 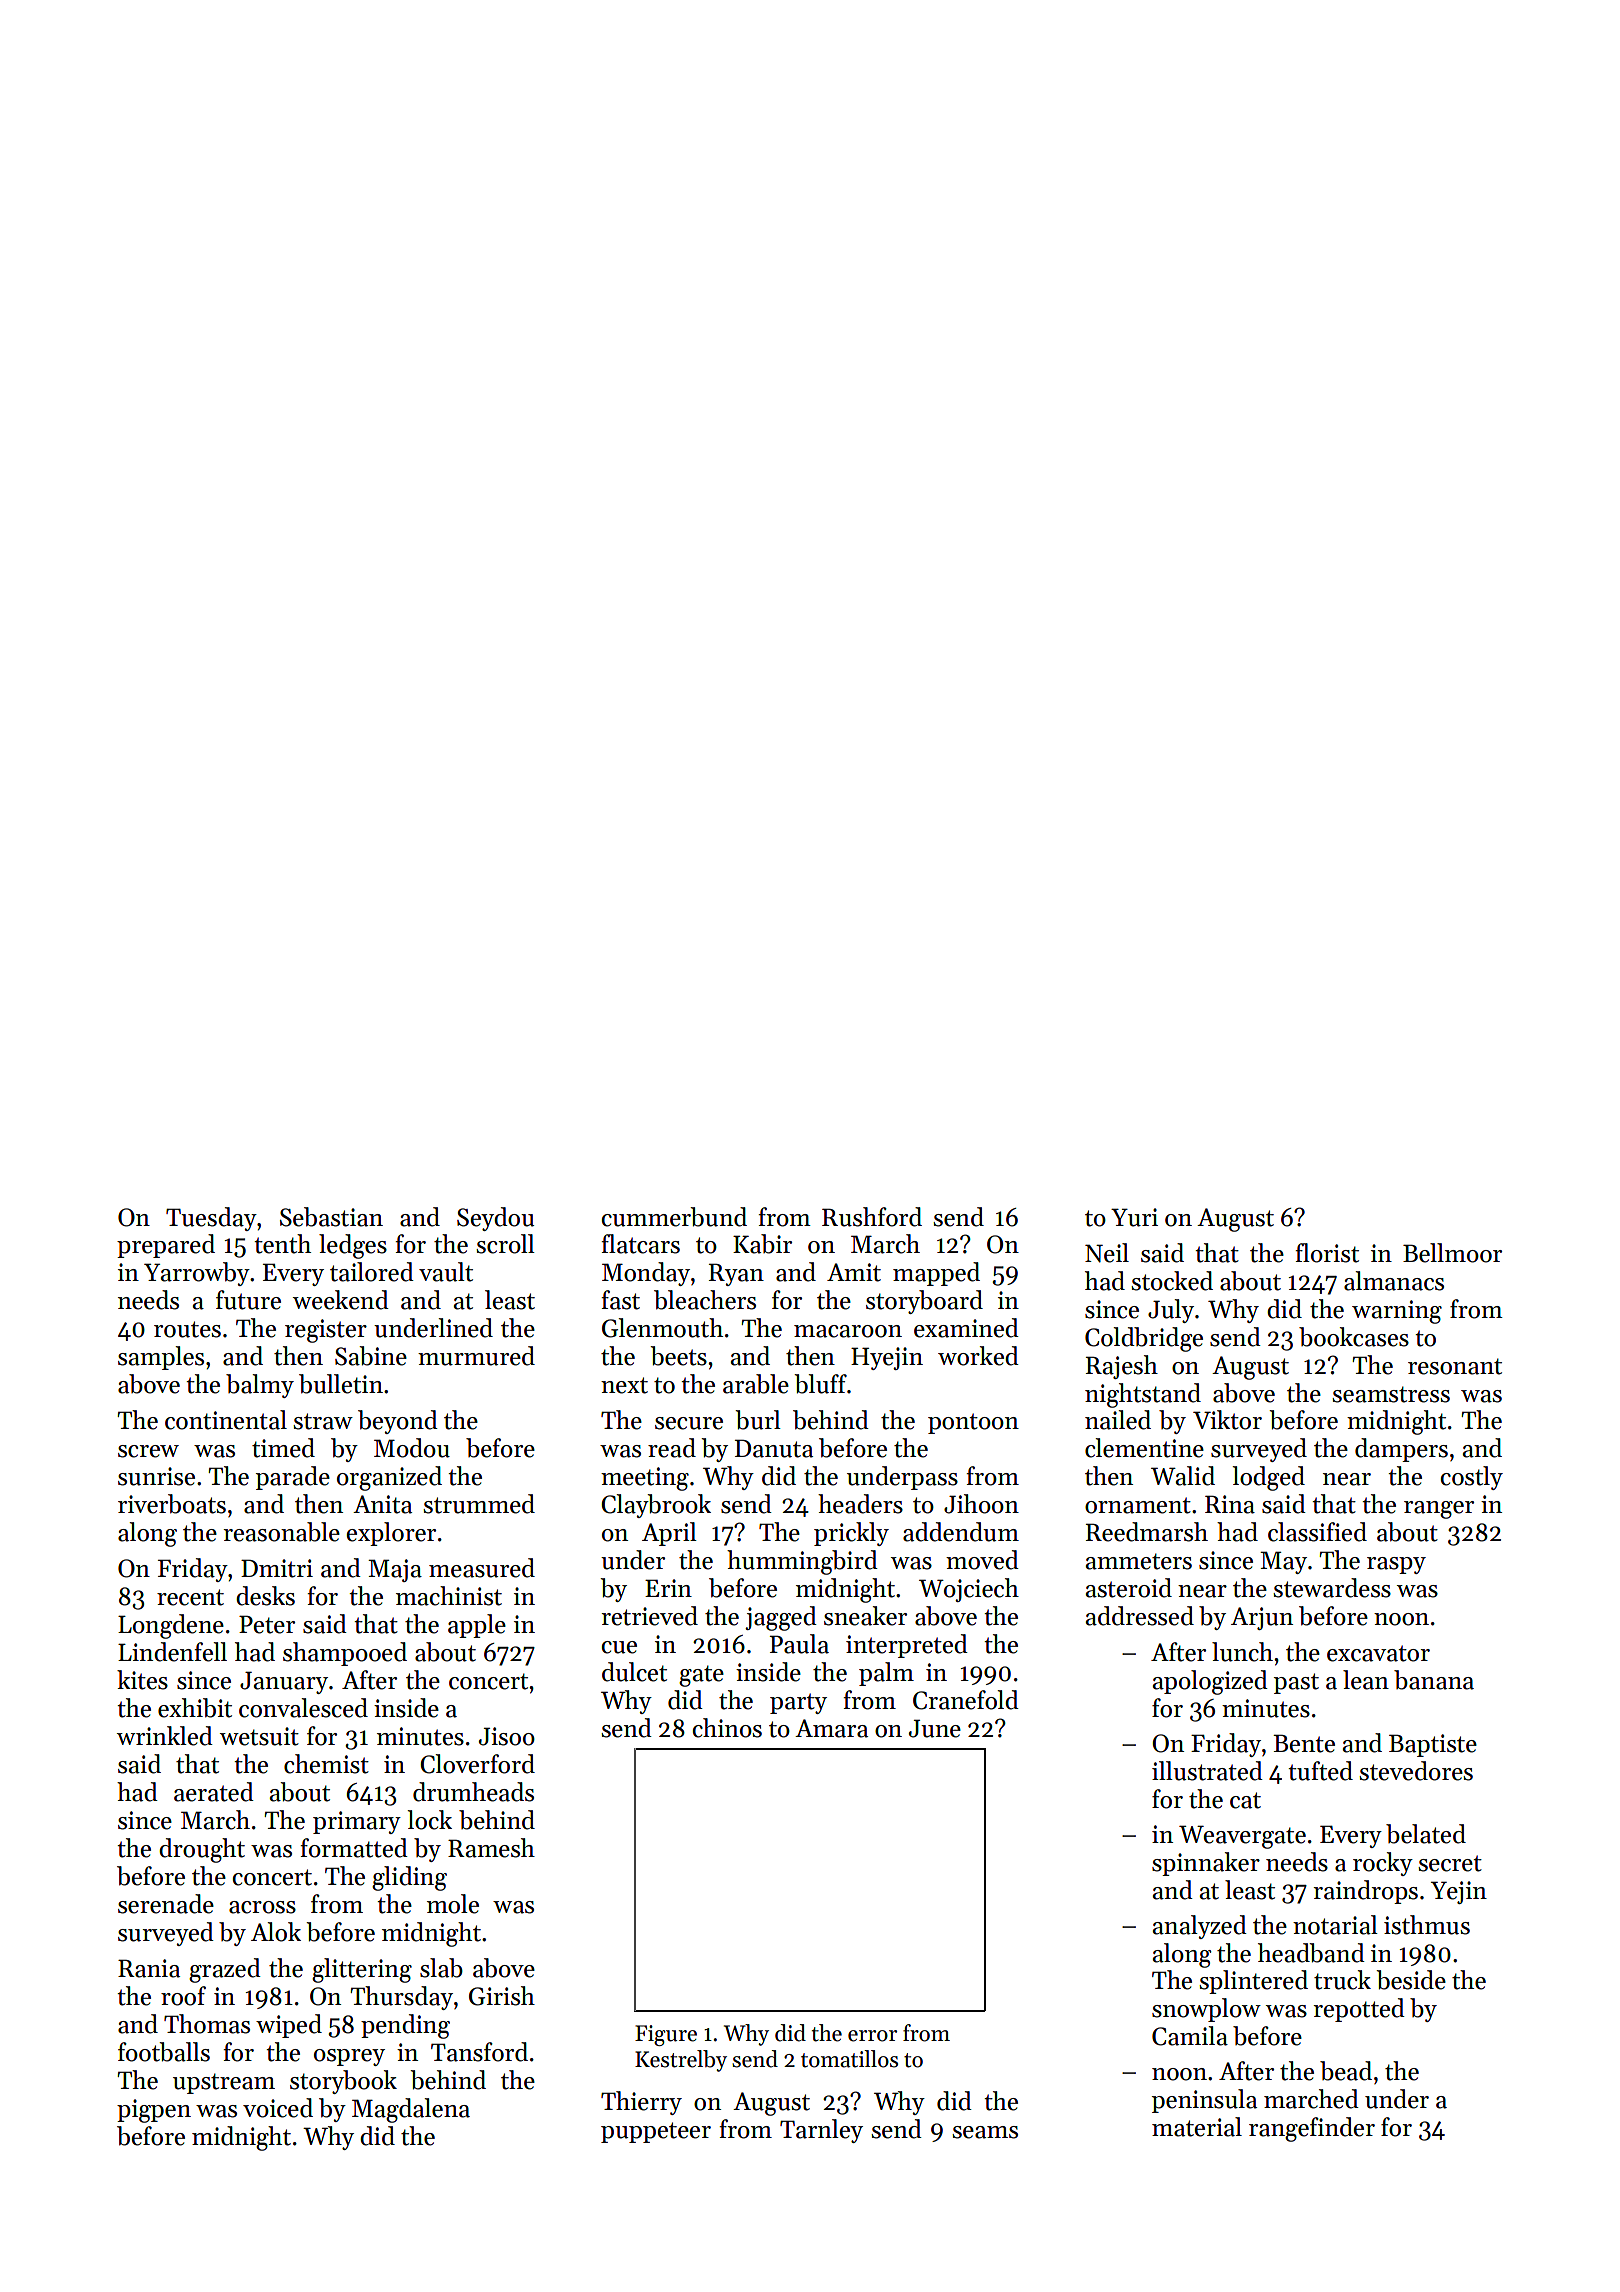 What do you see at coordinates (1171, 1311) in the page?
I see `July` at bounding box center [1171, 1311].
